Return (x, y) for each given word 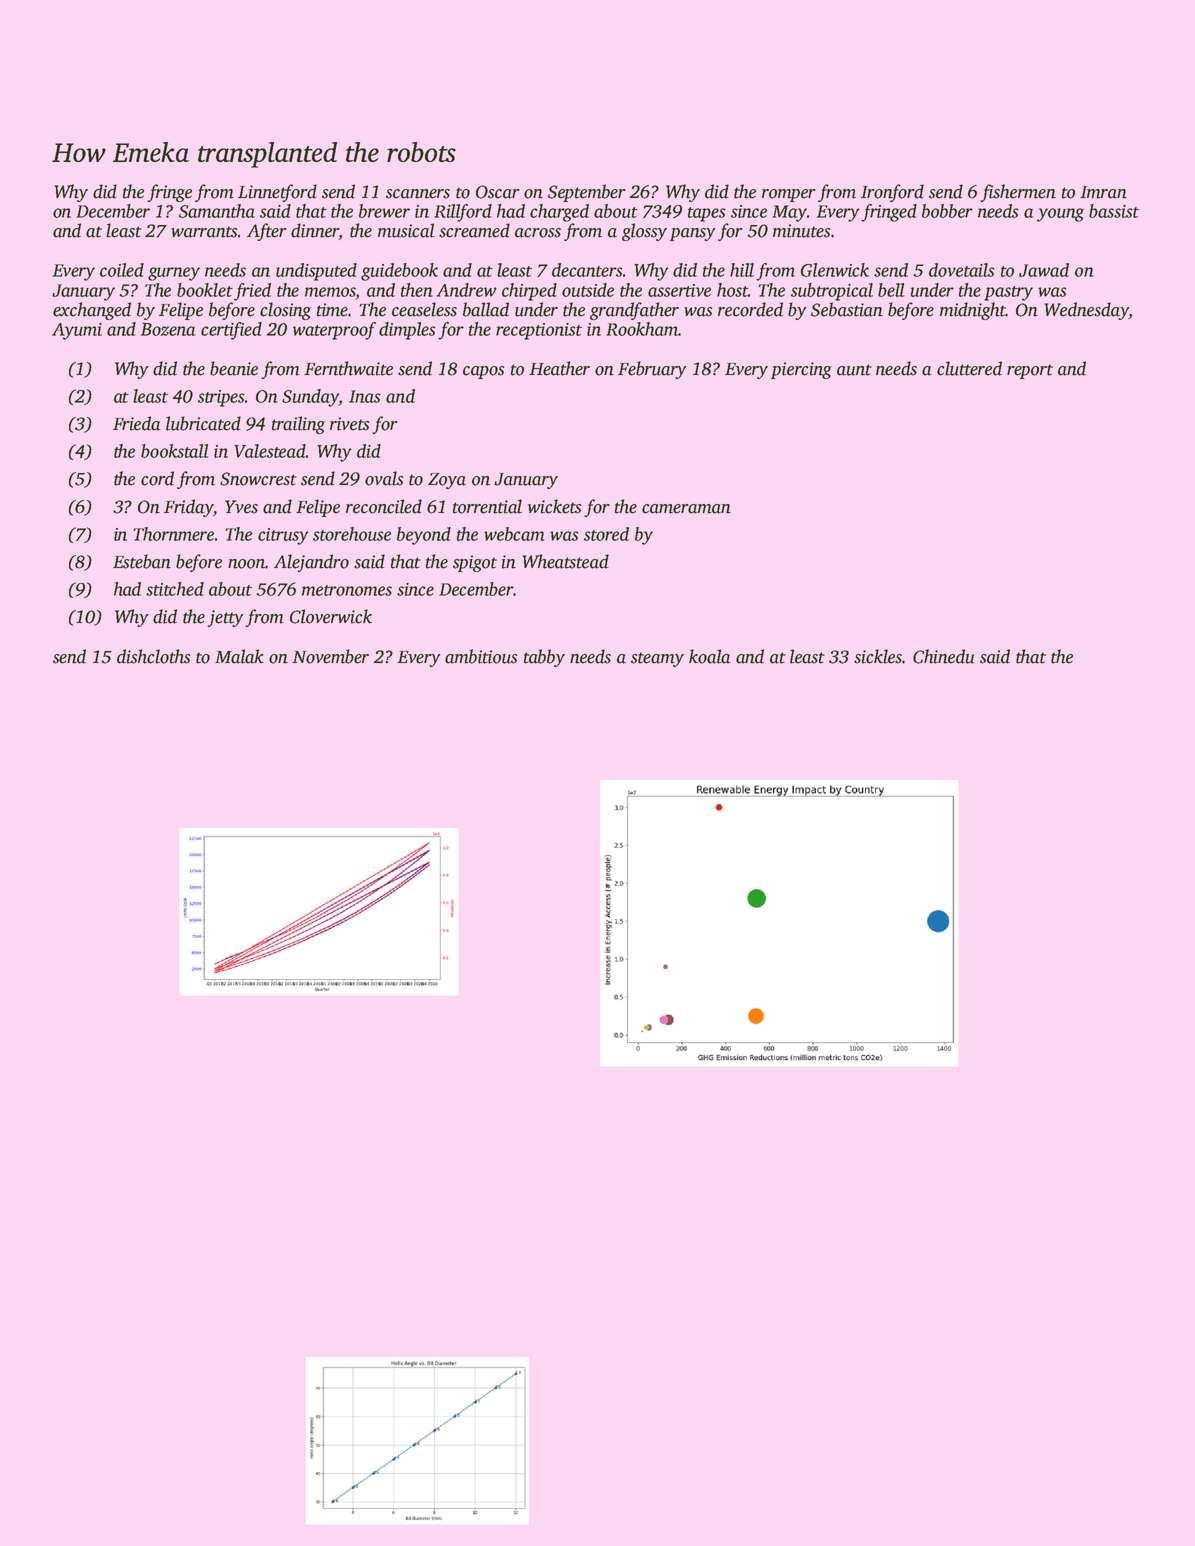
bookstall (174, 451)
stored (606, 534)
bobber (947, 211)
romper (789, 195)
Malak (239, 656)
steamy (657, 659)
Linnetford (277, 193)
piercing (801, 370)
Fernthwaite (348, 368)
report (1030, 371)
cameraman (686, 509)
